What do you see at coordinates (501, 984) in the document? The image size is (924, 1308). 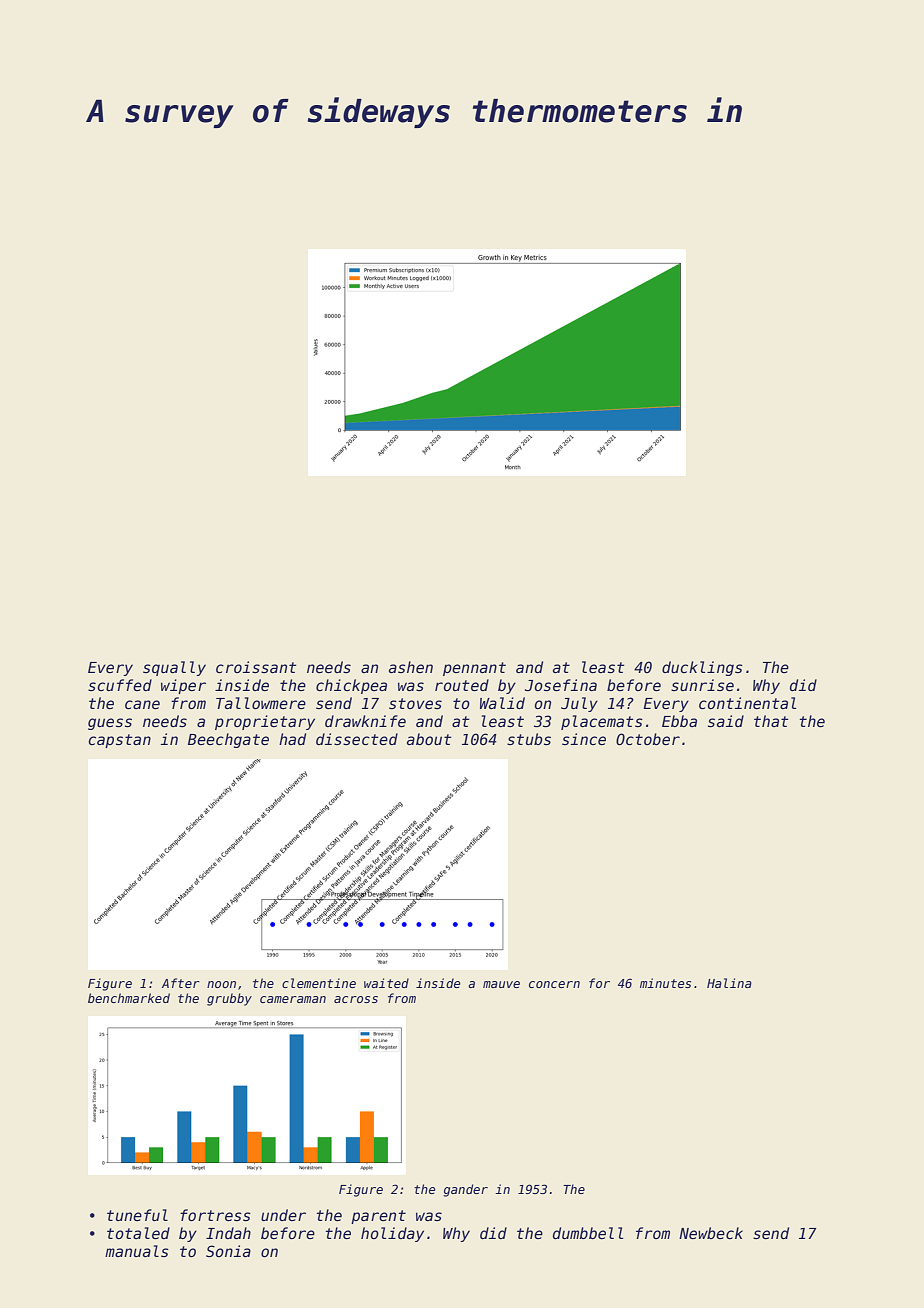 I see `mauve` at bounding box center [501, 984].
